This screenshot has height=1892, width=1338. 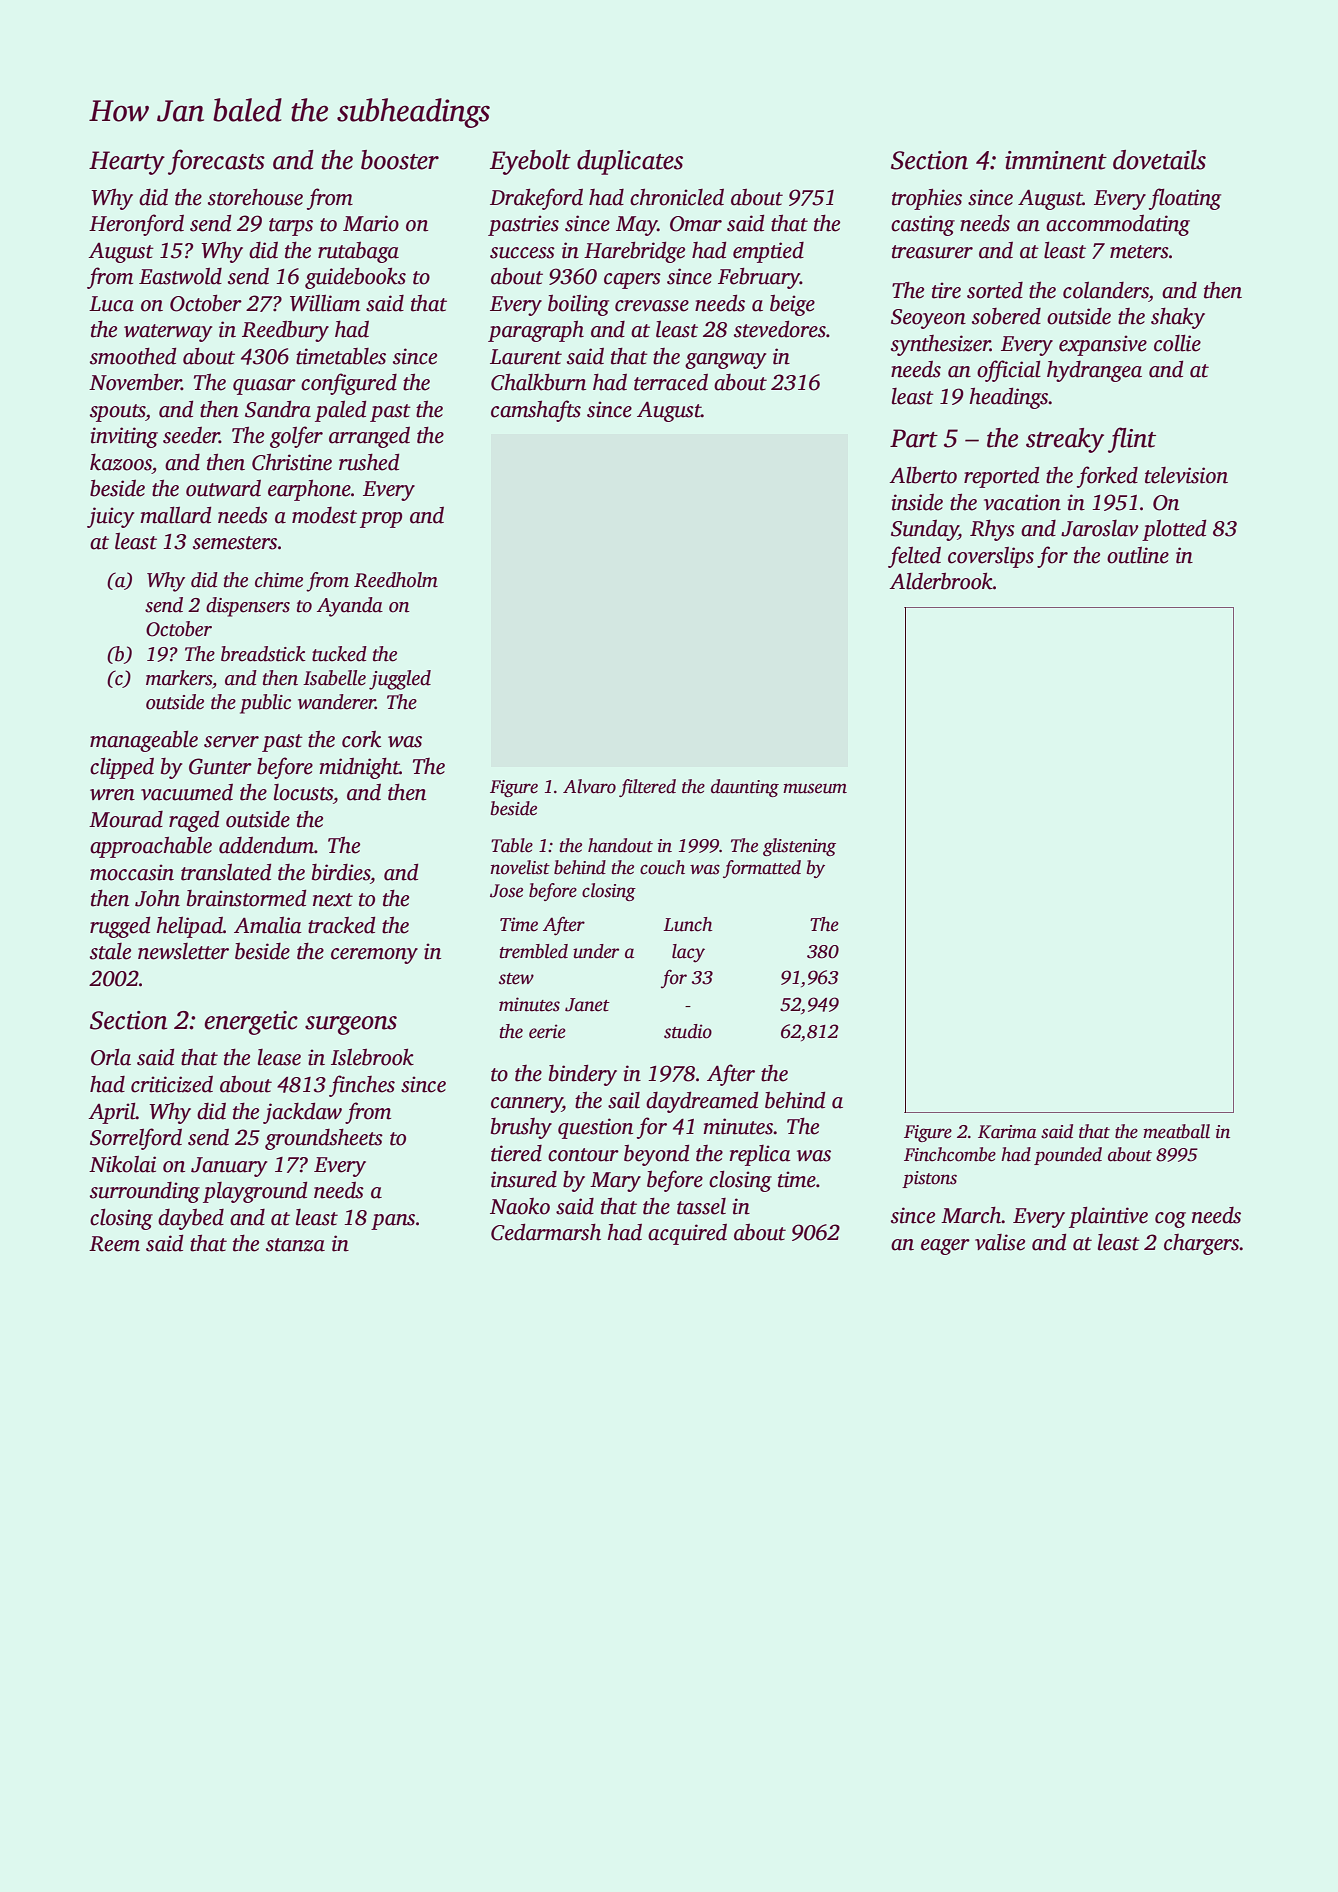 What do you see at coordinates (1007, 1132) in the screenshot?
I see `Karima` at bounding box center [1007, 1132].
